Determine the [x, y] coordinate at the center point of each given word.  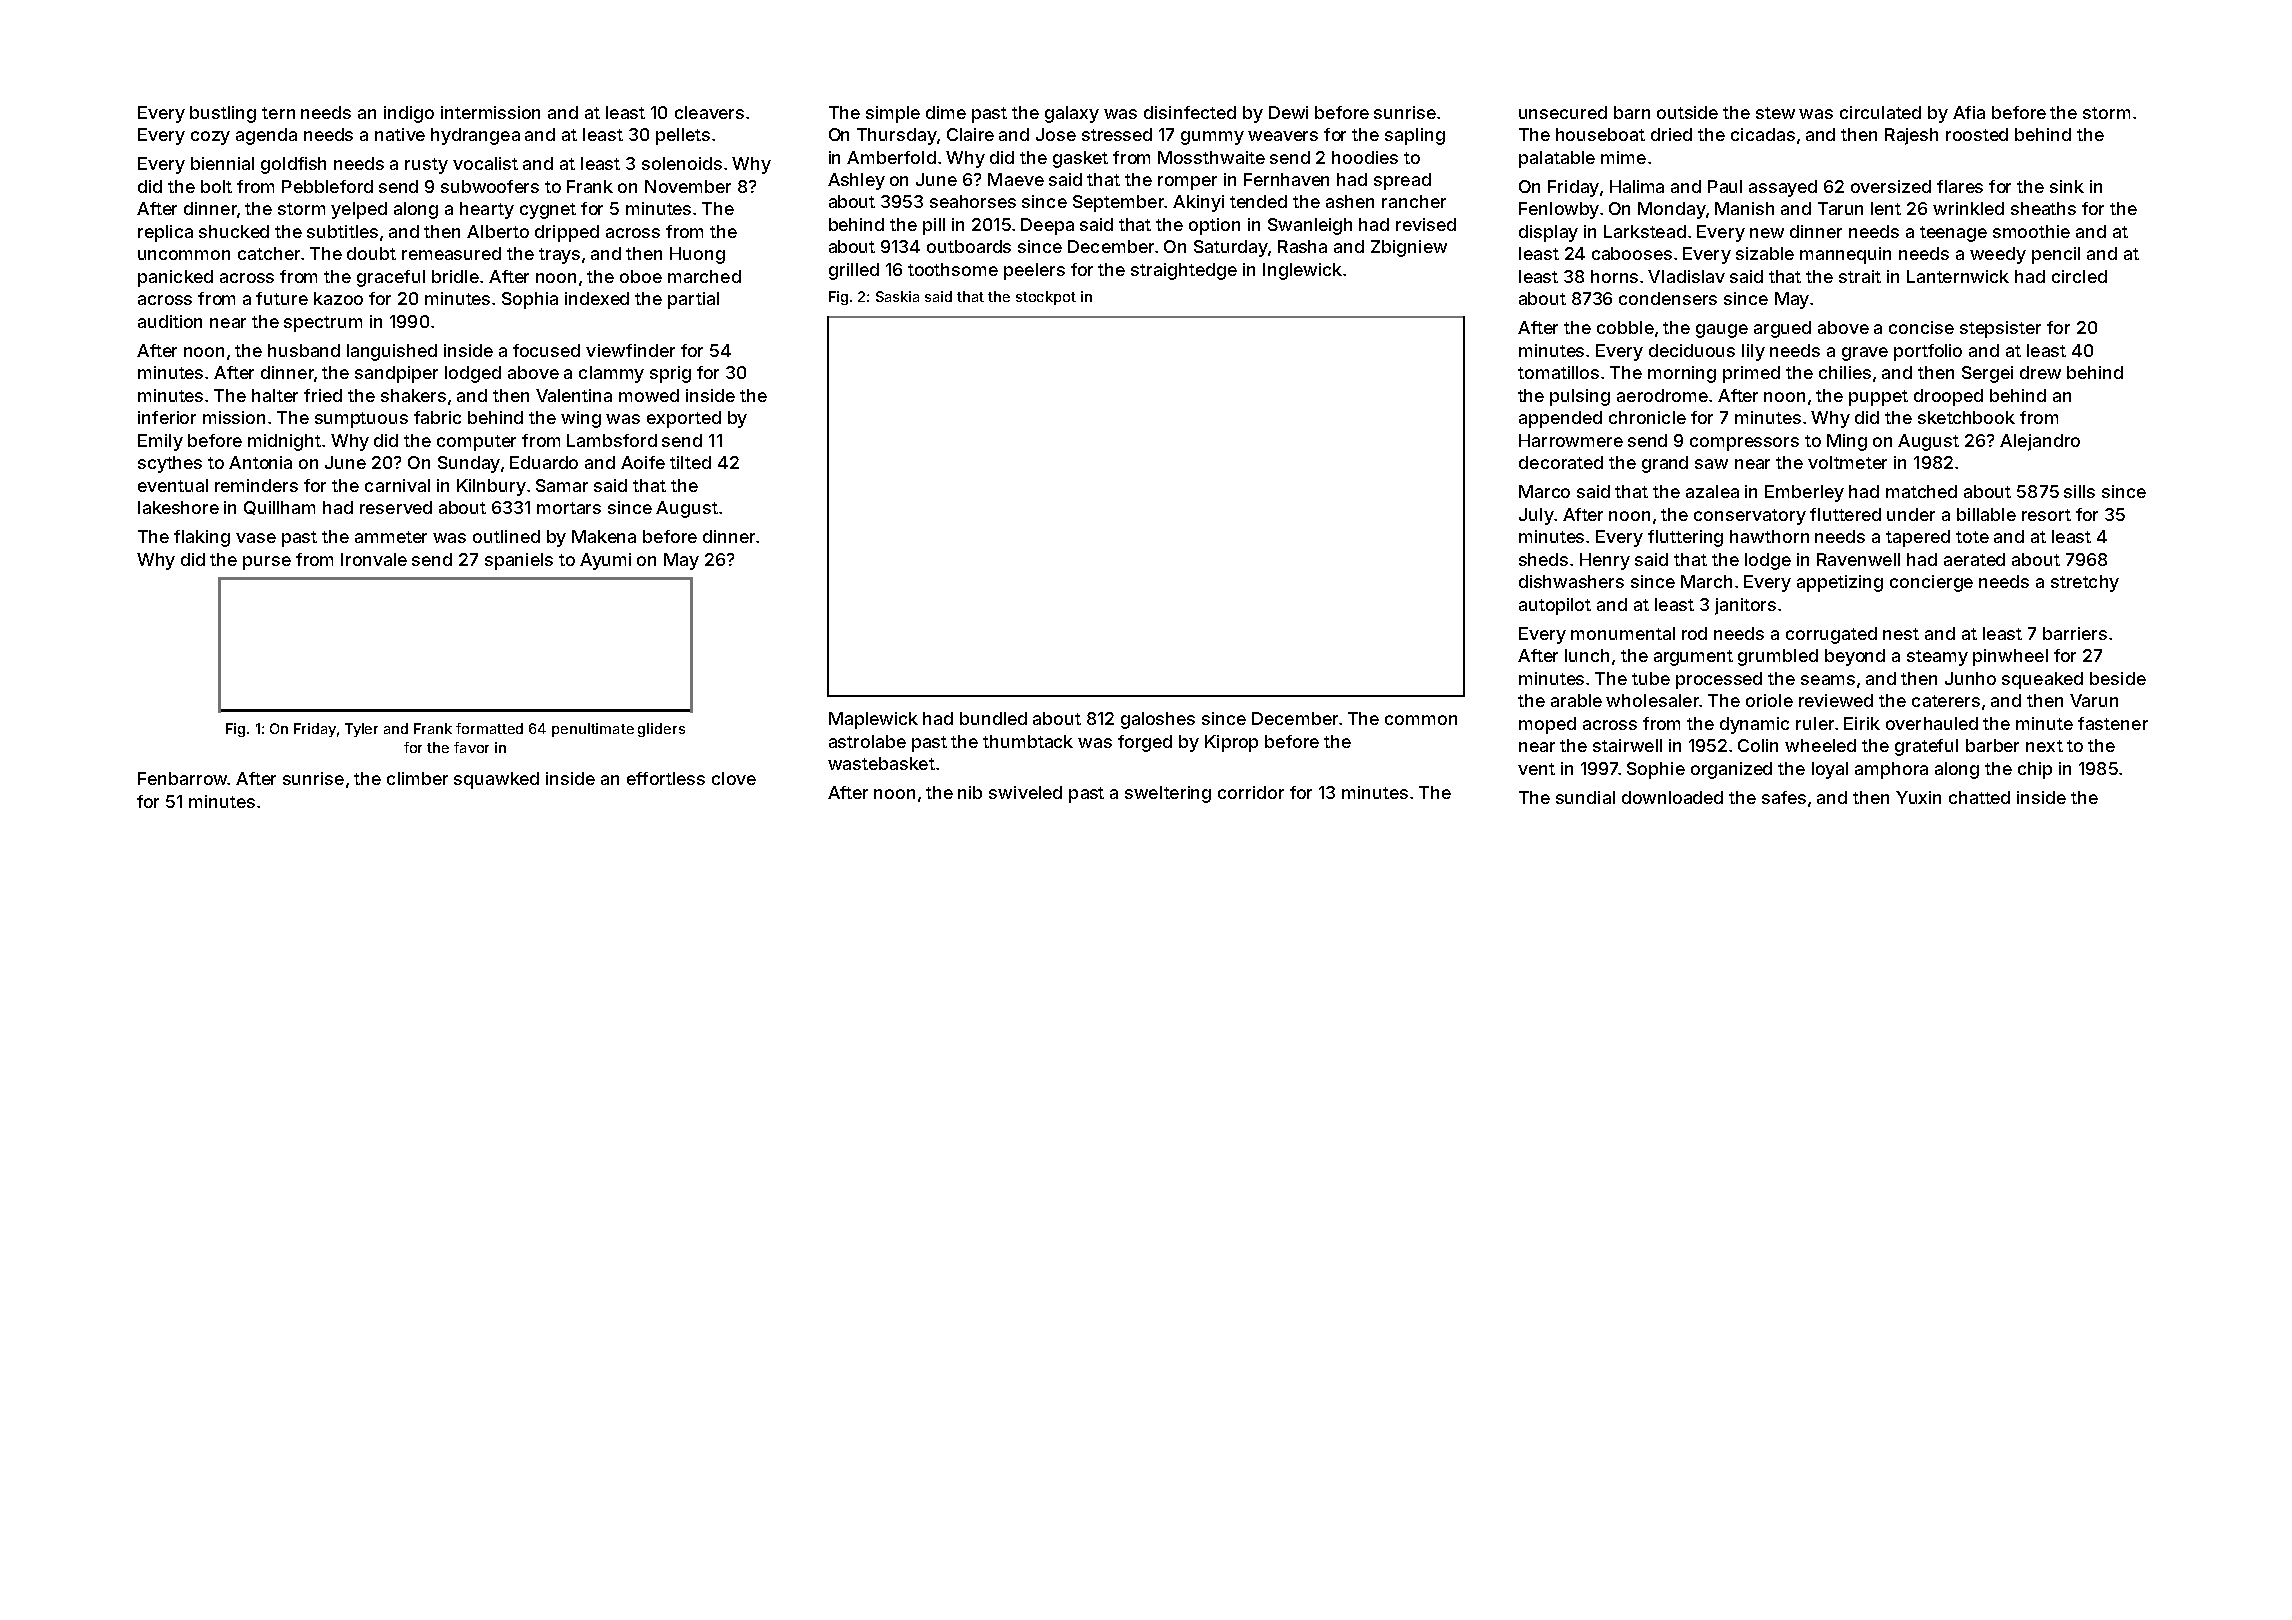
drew [2040, 372]
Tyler [361, 730]
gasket [1080, 159]
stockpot [1046, 298]
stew [1775, 113]
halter [275, 395]
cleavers [709, 112]
